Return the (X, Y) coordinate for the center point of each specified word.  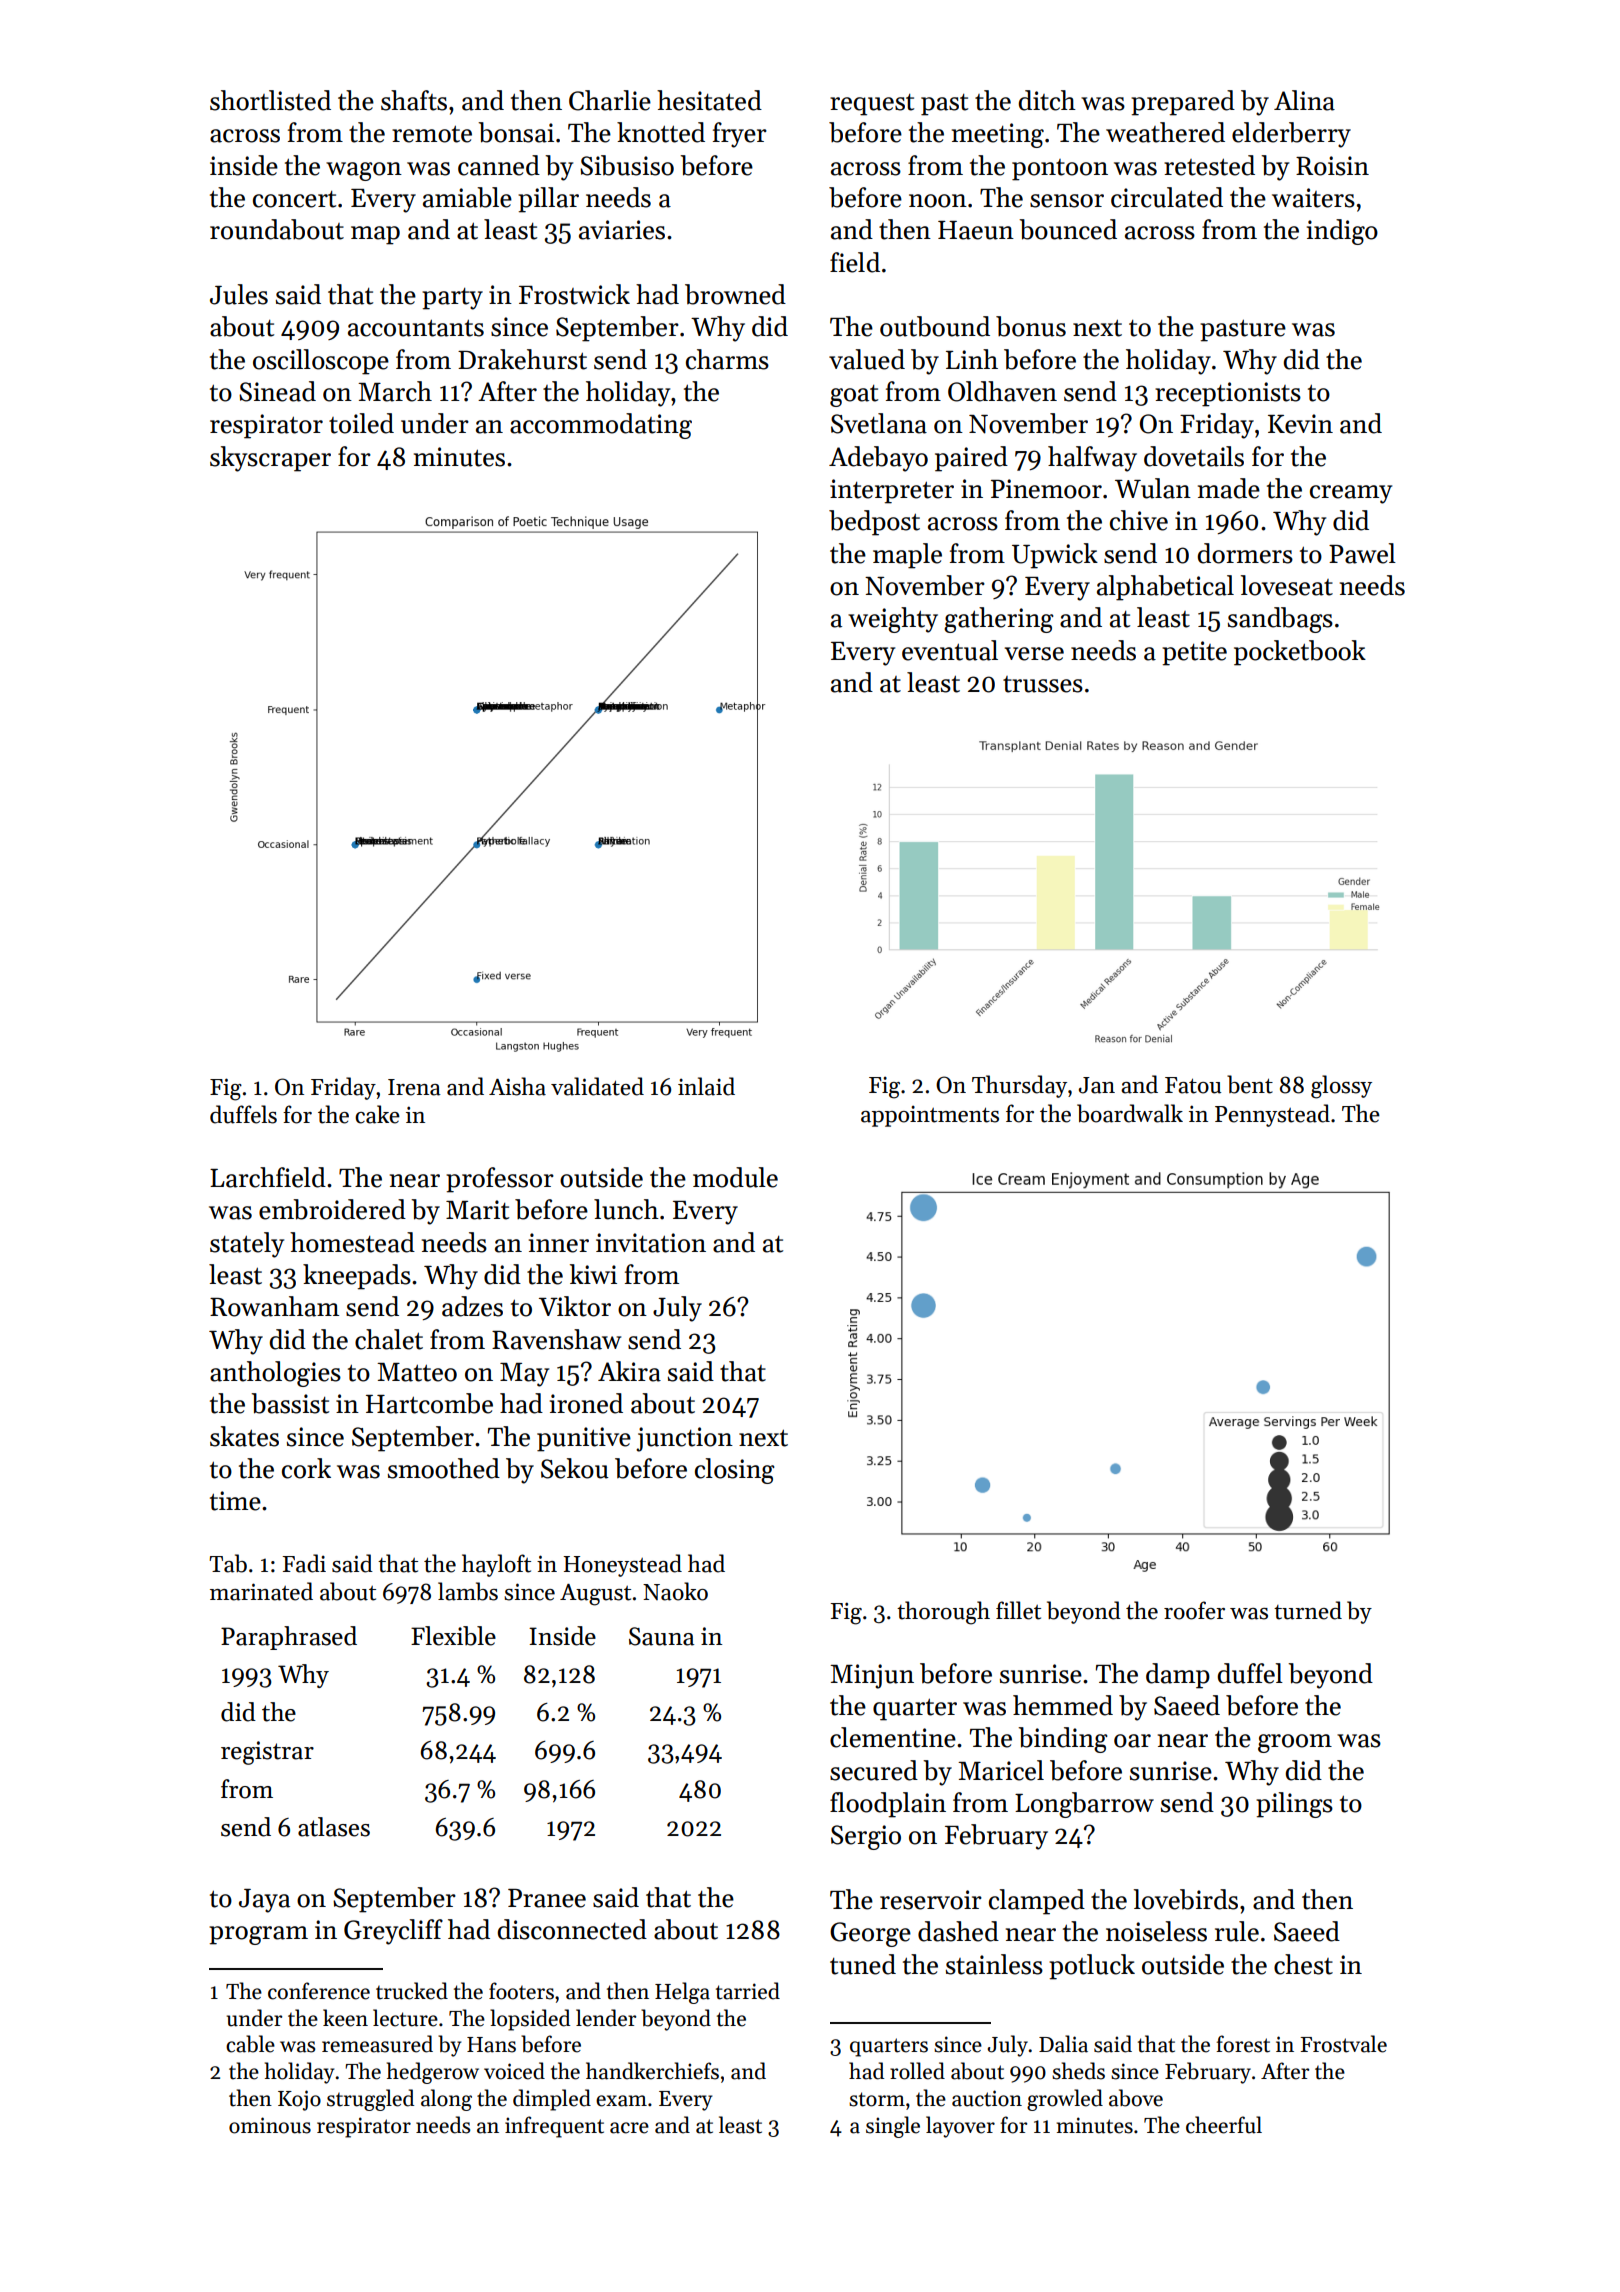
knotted (661, 132)
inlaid (706, 1086)
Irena (414, 1087)
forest (1243, 2044)
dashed (958, 1931)
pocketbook (1300, 653)
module (735, 1177)
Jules (239, 294)
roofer (1194, 1610)
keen (345, 2018)
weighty (893, 620)
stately (247, 1245)
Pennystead (1272, 1115)
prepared (1183, 103)
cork (306, 1468)
